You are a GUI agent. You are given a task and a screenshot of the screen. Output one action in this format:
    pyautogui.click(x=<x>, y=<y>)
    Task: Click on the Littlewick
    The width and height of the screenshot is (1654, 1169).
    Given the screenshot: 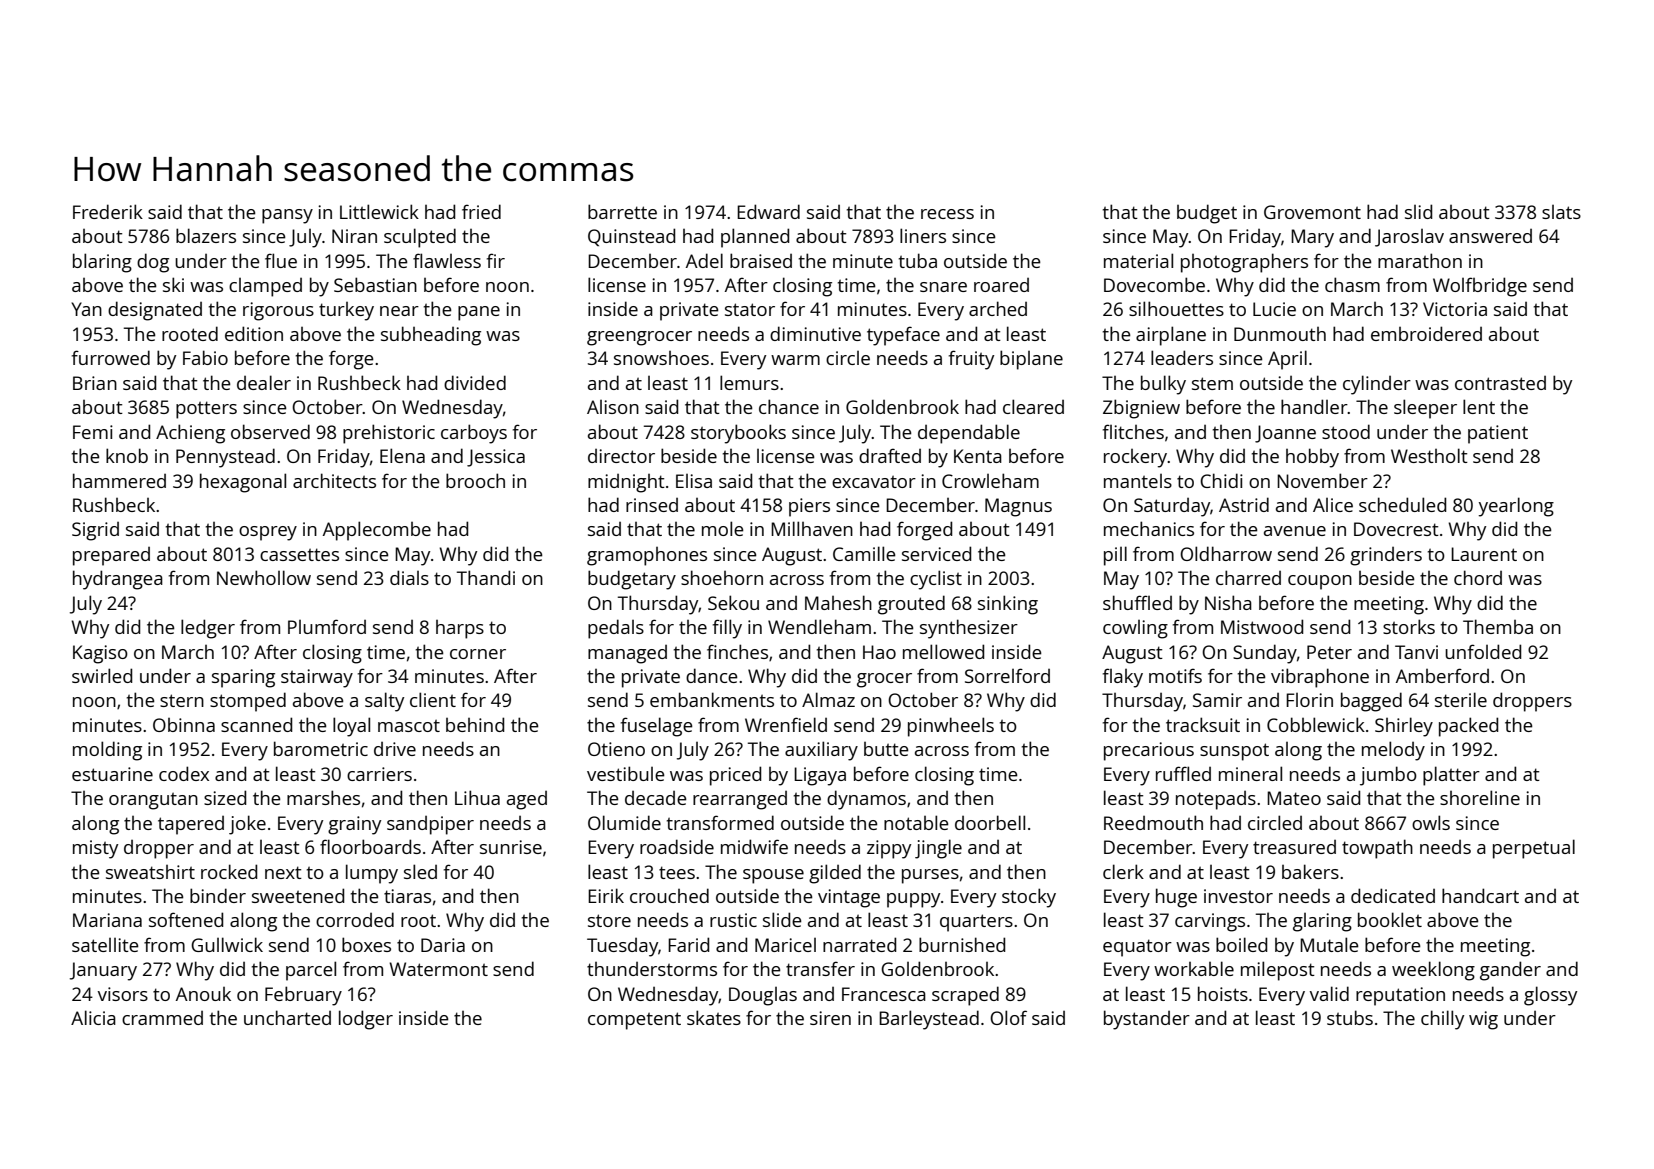 What is the action you would take?
    pyautogui.click(x=379, y=211)
